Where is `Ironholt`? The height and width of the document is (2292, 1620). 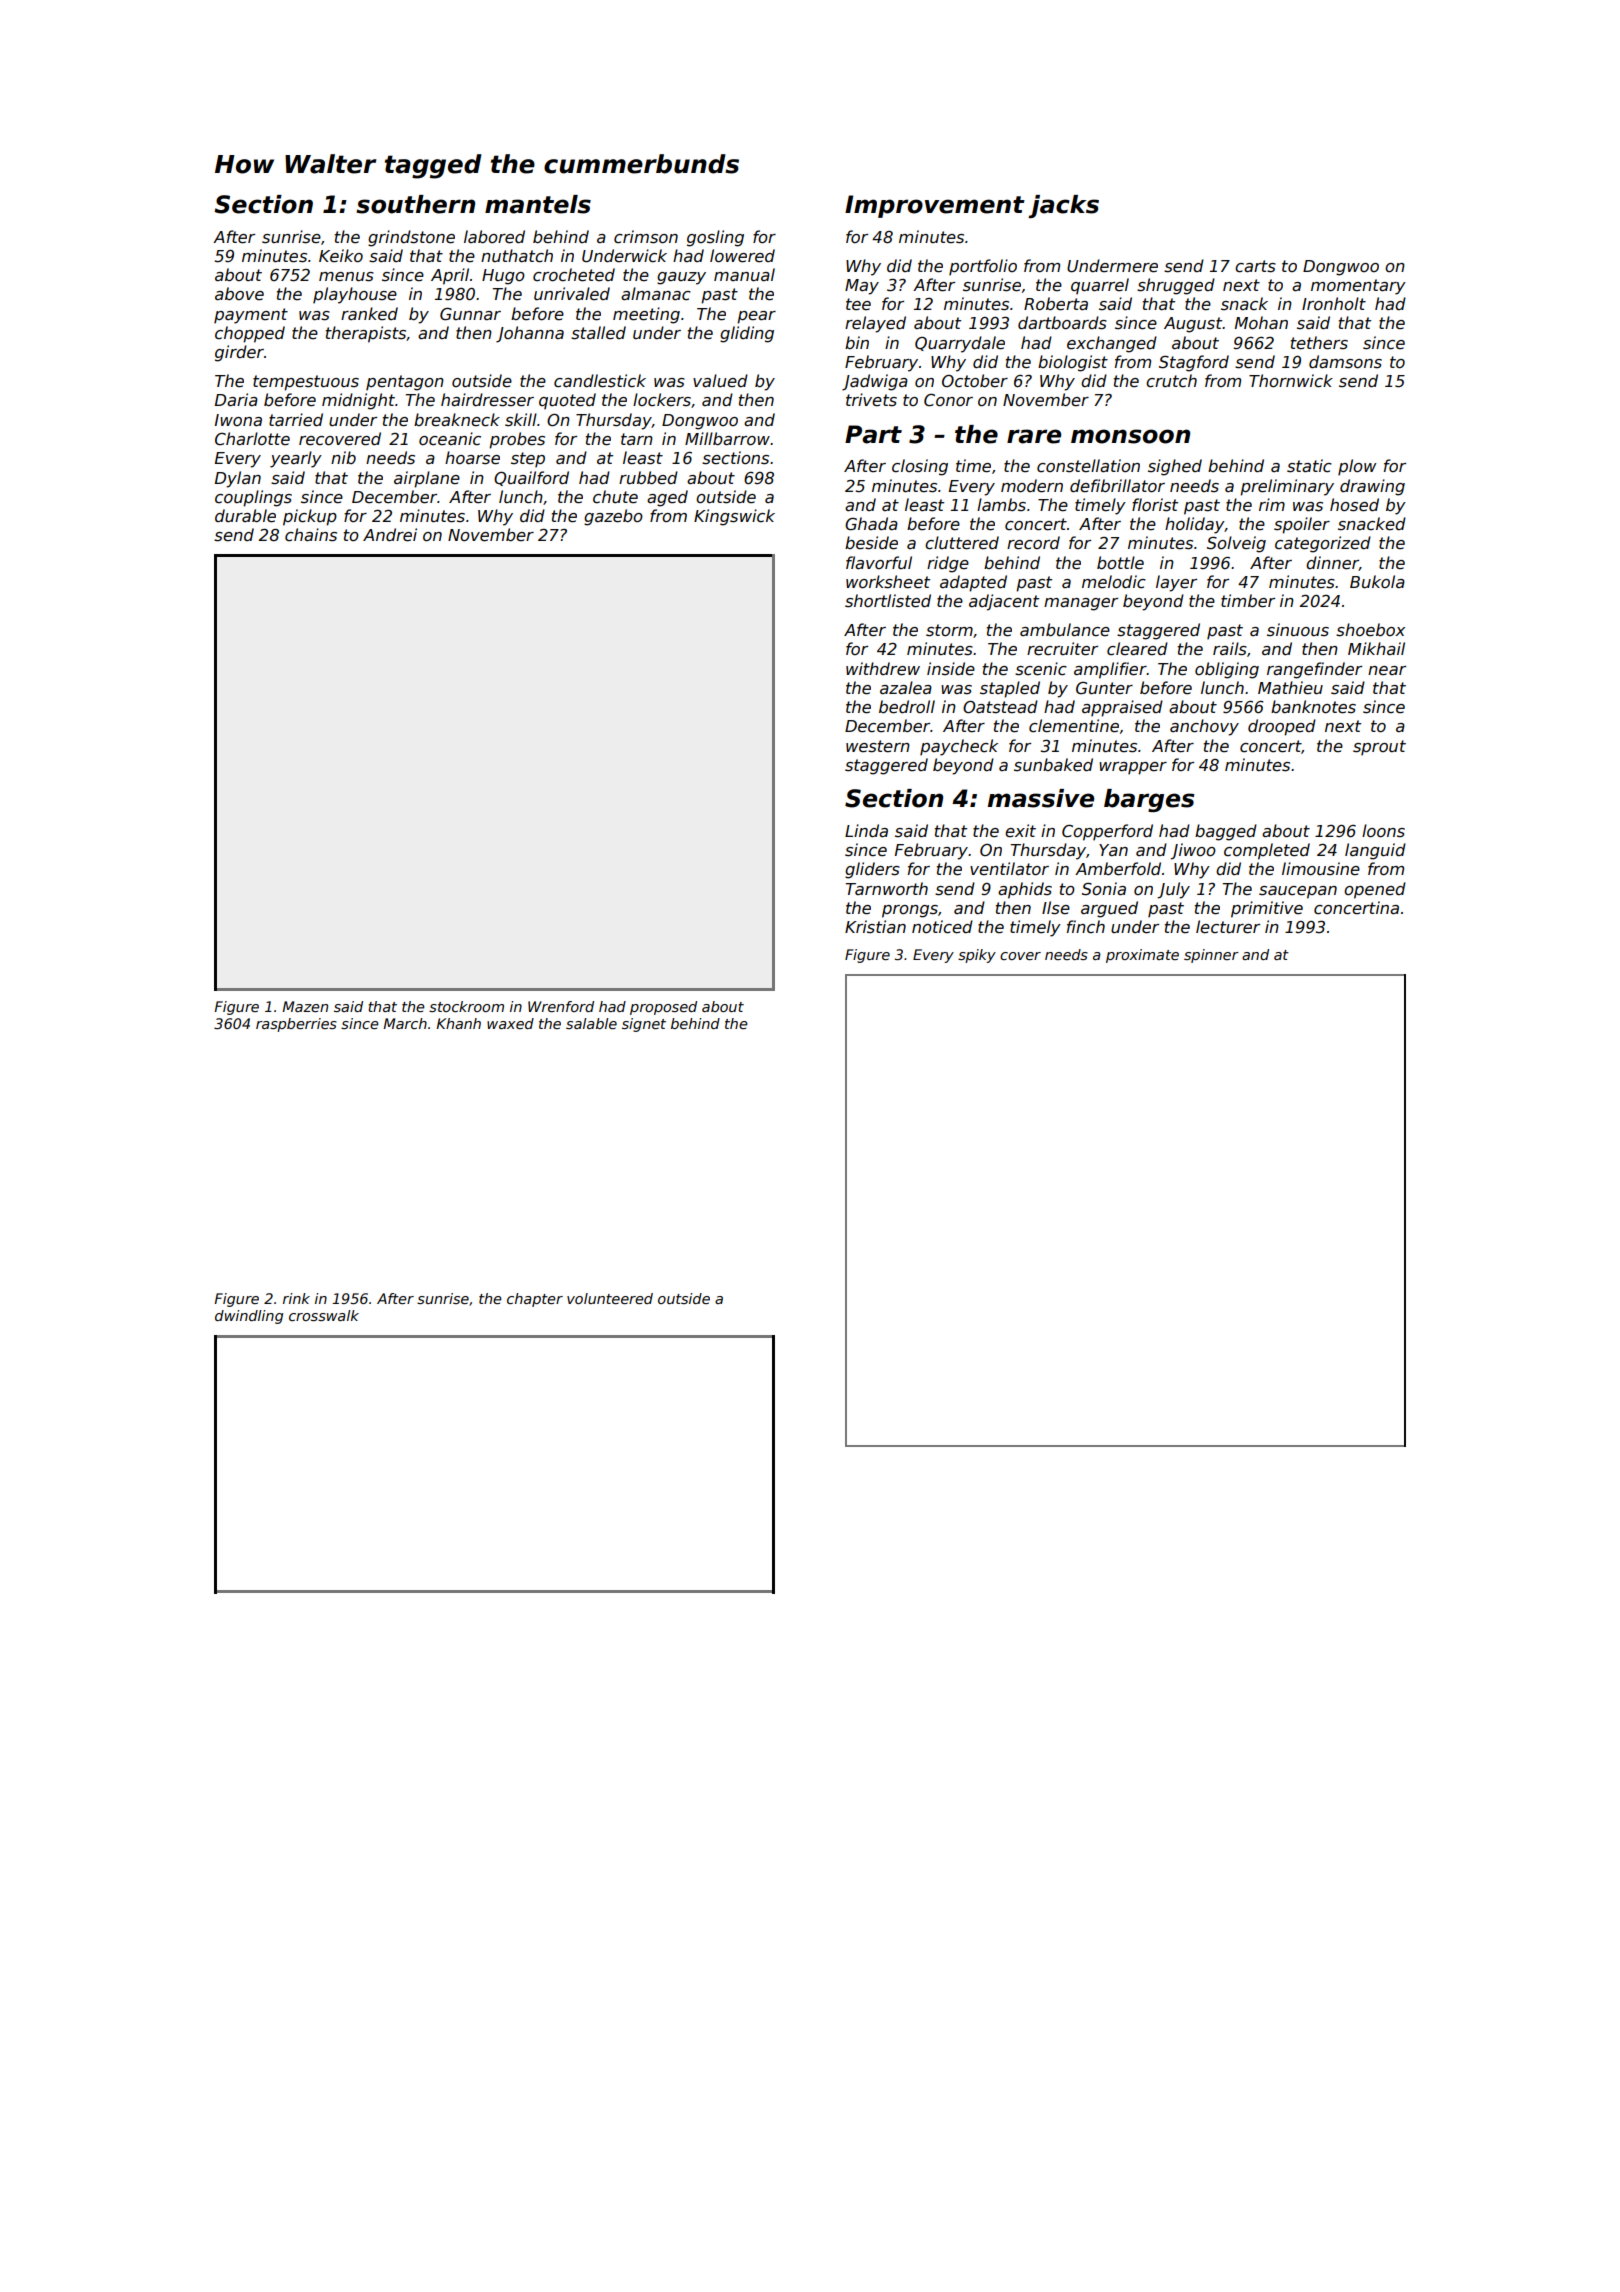
Ironholt is located at coordinates (1334, 303).
